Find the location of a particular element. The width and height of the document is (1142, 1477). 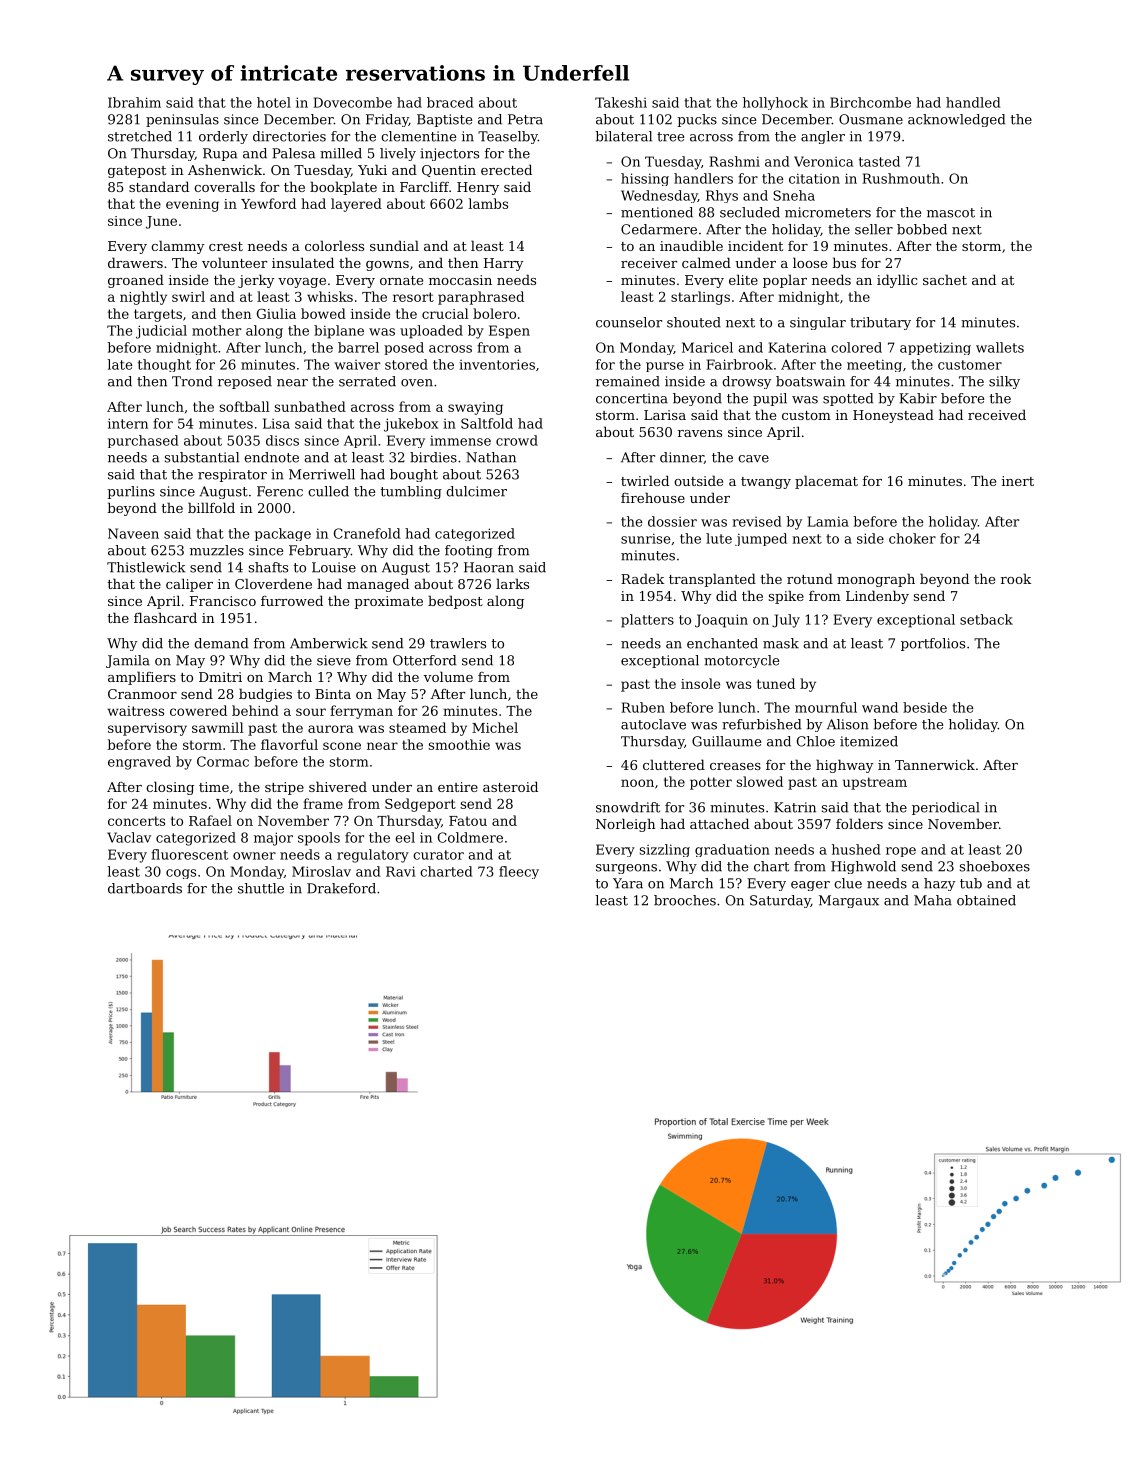

Radek is located at coordinates (642, 578).
